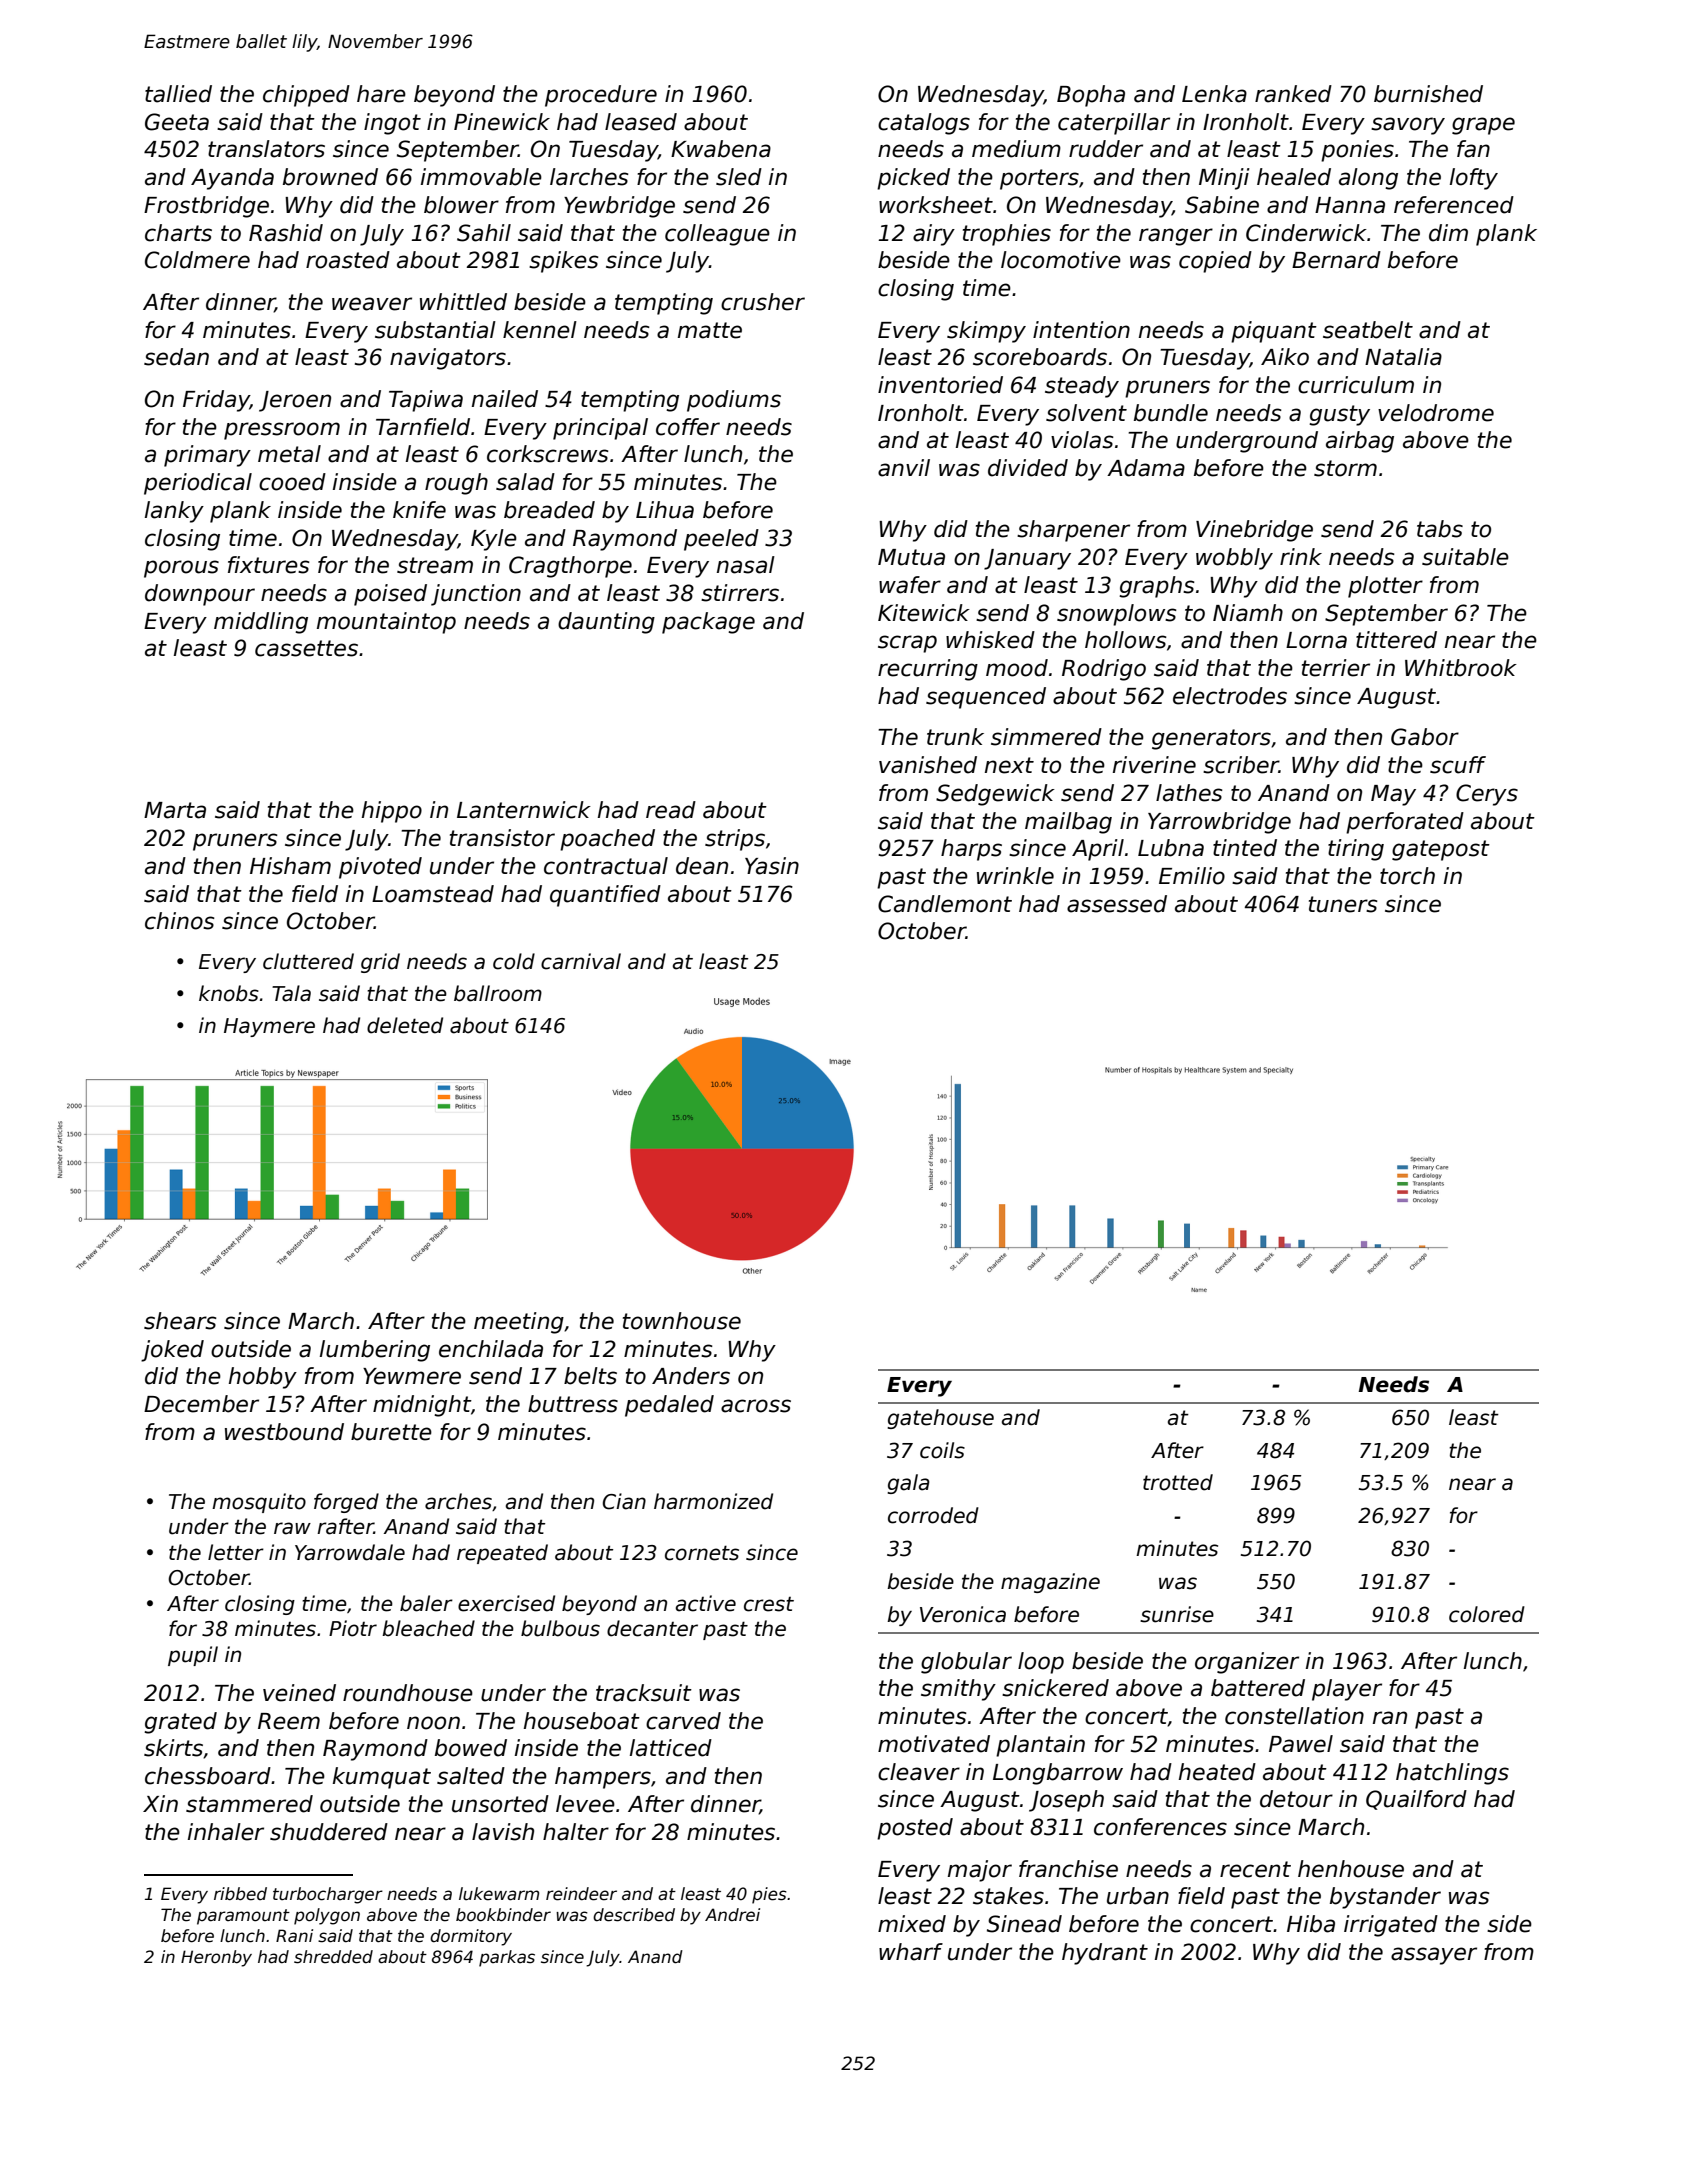 The image size is (1683, 2178). I want to click on generators, so click(1211, 739).
